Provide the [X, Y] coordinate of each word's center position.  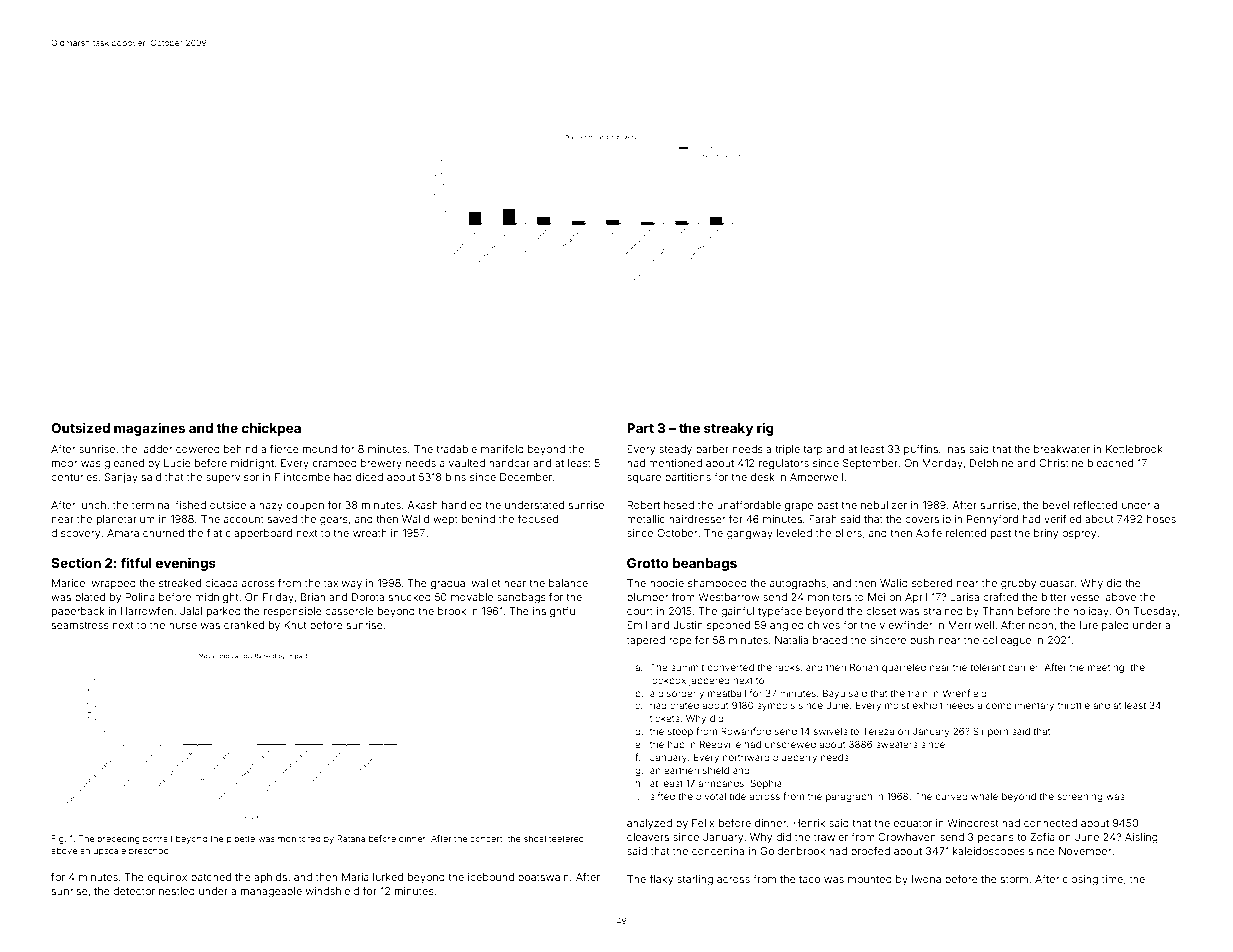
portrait [158, 839]
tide [737, 796]
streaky [728, 429]
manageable [271, 892]
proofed [870, 852]
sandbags [521, 598]
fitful [136, 562]
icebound [491, 877]
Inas [955, 449]
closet [881, 611]
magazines [149, 429]
